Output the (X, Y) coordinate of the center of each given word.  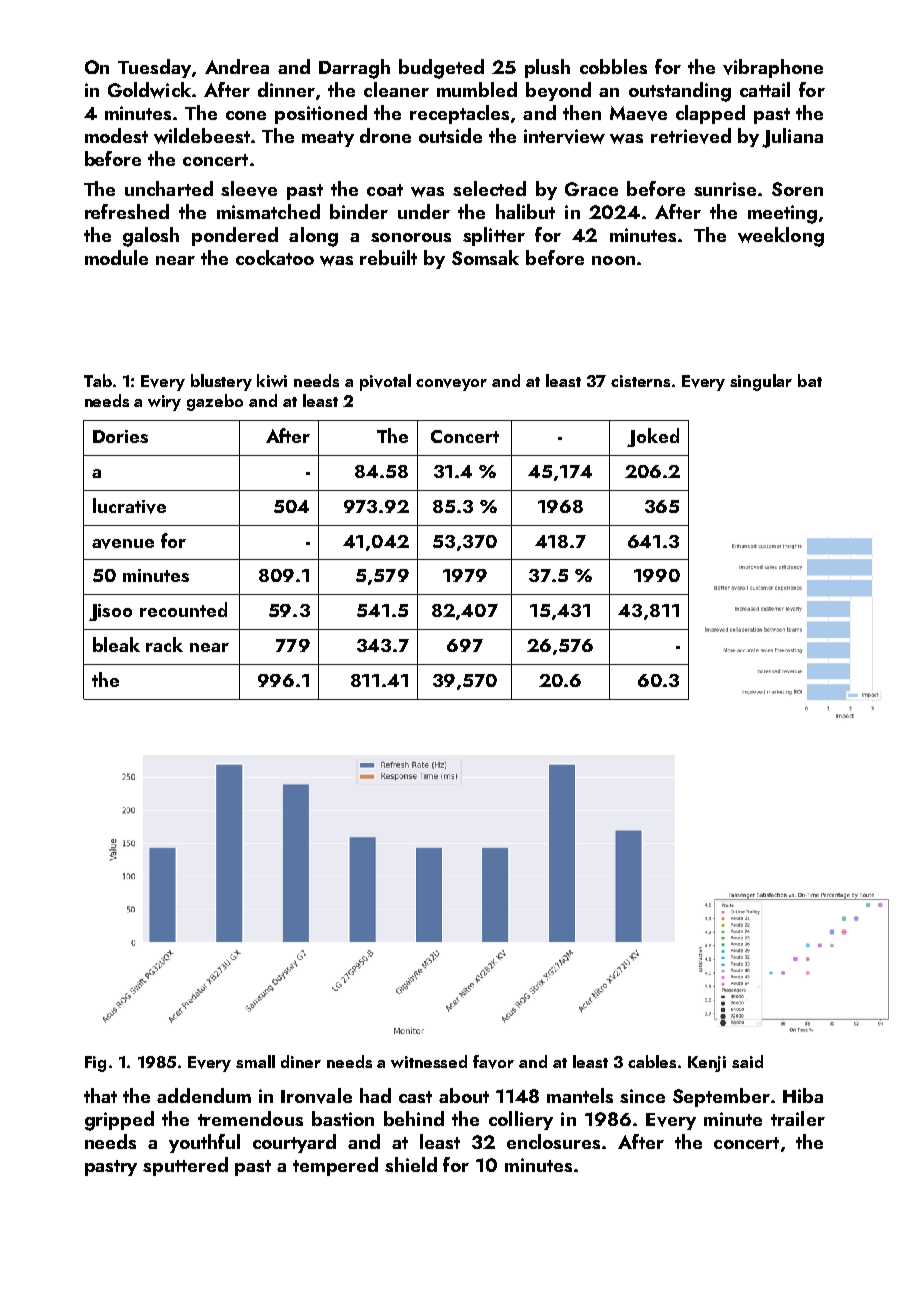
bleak (116, 644)
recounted (183, 609)
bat (810, 380)
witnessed (429, 1061)
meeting (782, 214)
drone (385, 135)
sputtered (185, 1166)
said (747, 1061)
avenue (123, 544)
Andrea (237, 66)
